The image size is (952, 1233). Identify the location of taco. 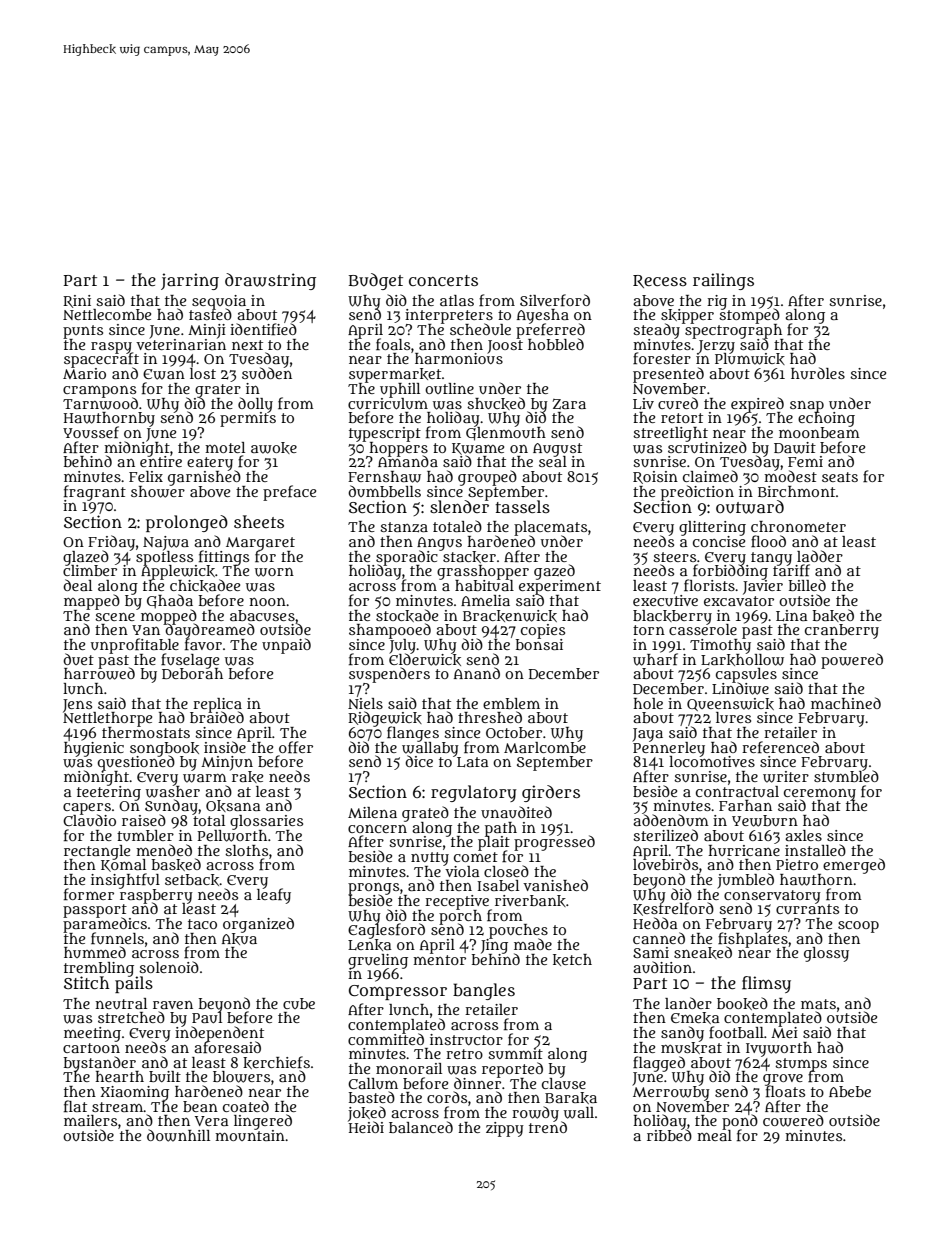
(202, 924).
